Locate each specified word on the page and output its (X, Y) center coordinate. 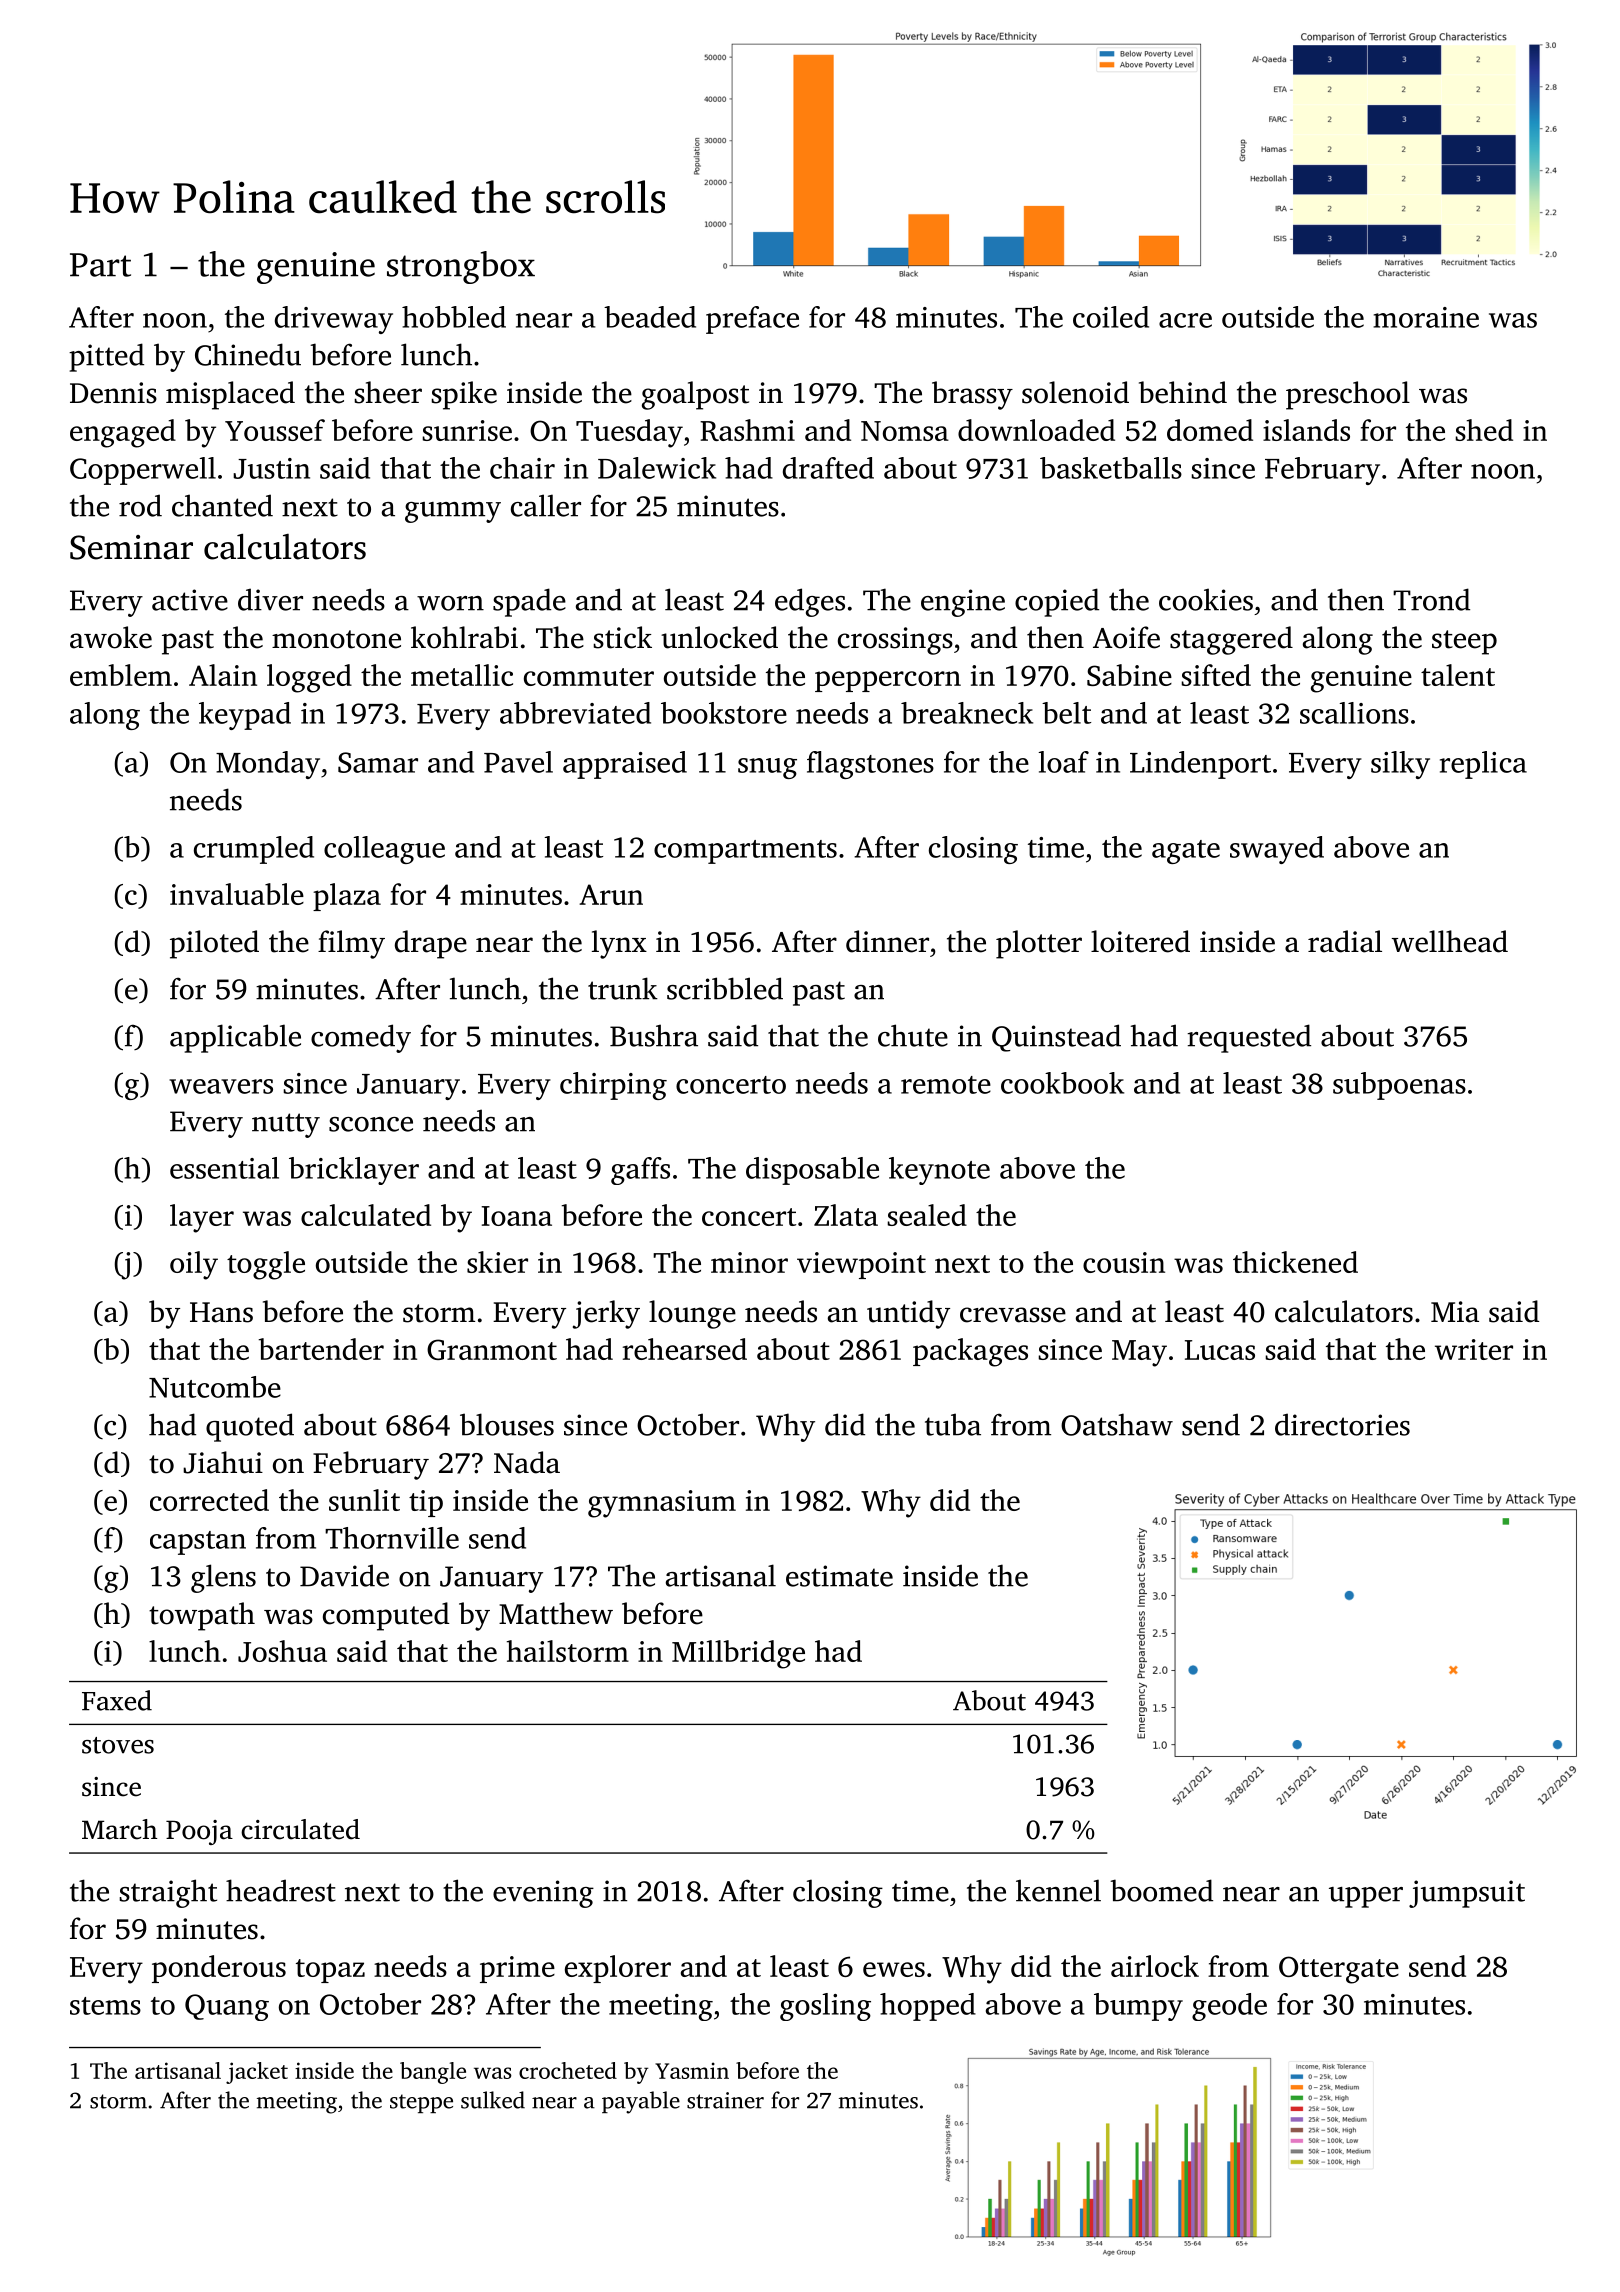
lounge (692, 1314)
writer (1474, 1349)
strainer (725, 2100)
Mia (1455, 1312)
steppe (421, 2103)
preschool (1348, 395)
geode (1229, 2007)
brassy (972, 395)
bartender (321, 1349)
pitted (106, 357)
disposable (812, 1171)
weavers (221, 1086)
